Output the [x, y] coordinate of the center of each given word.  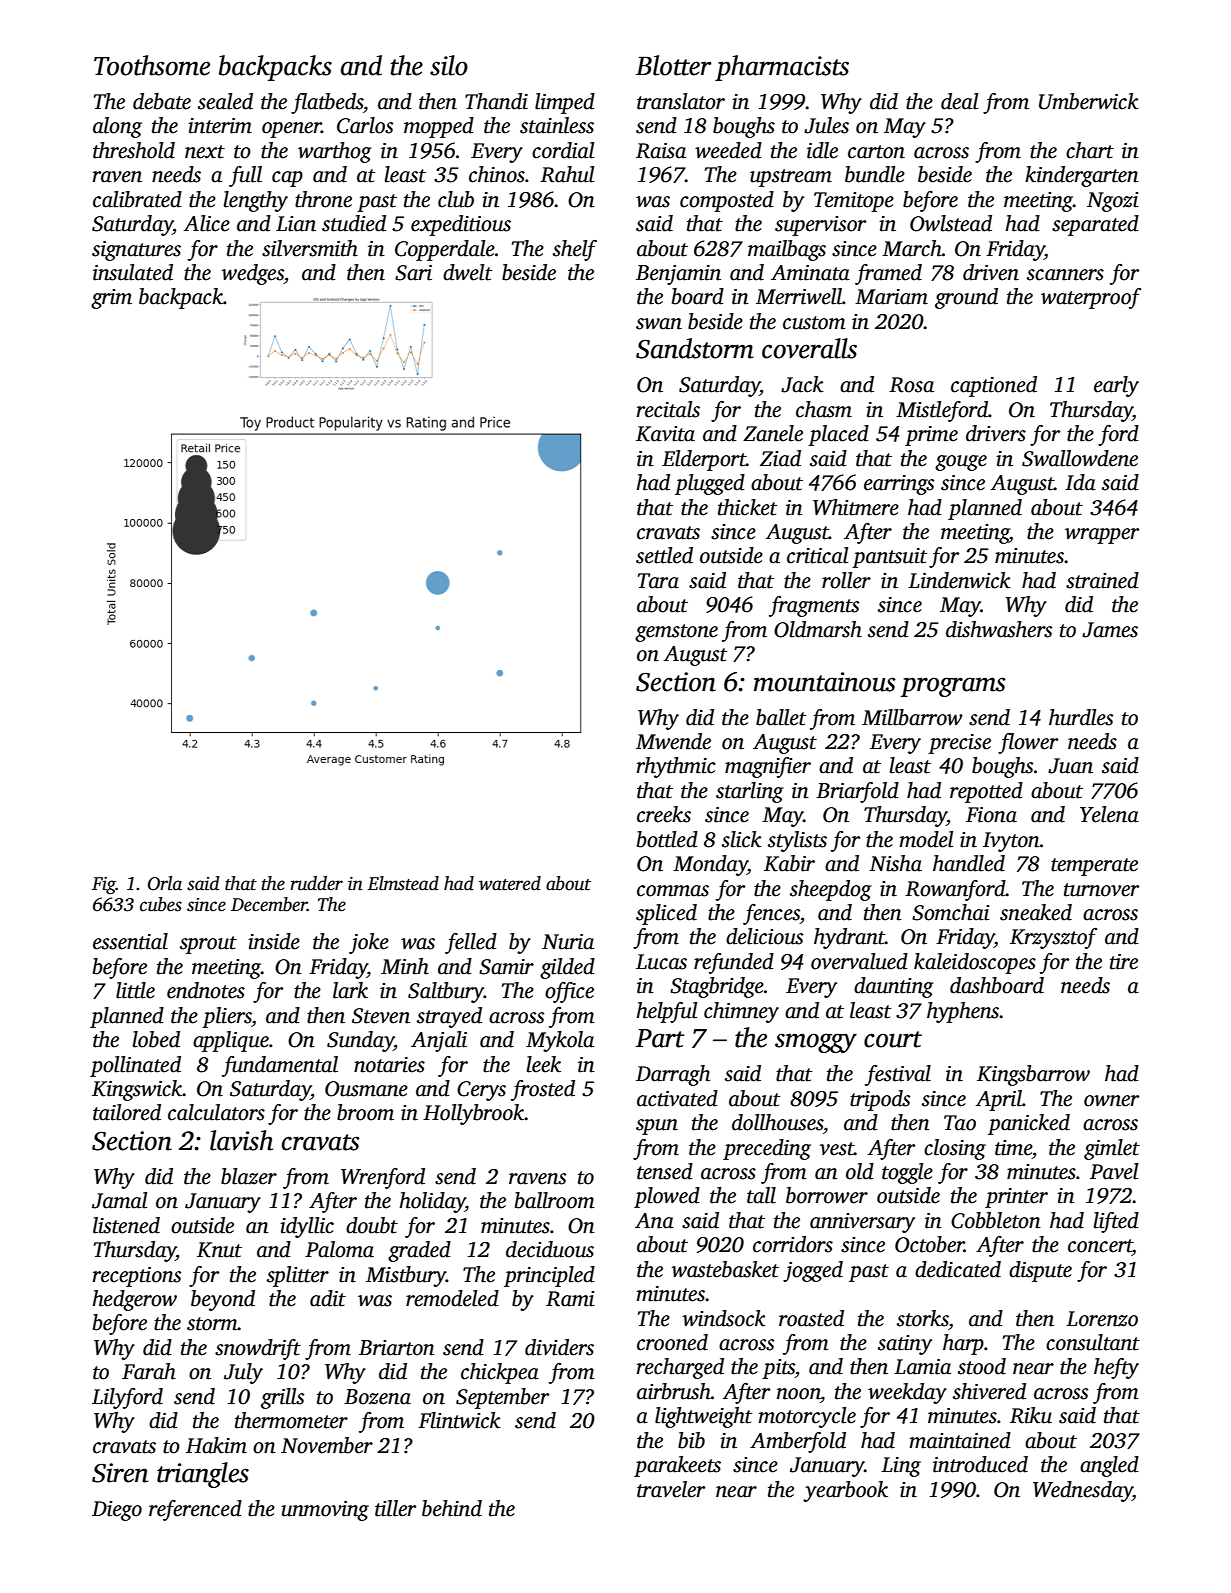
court [893, 1039]
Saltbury [446, 992]
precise [959, 744]
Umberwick [1089, 101]
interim [220, 126]
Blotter [674, 65]
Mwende [673, 741]
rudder [316, 883]
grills [283, 1398]
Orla [165, 883]
